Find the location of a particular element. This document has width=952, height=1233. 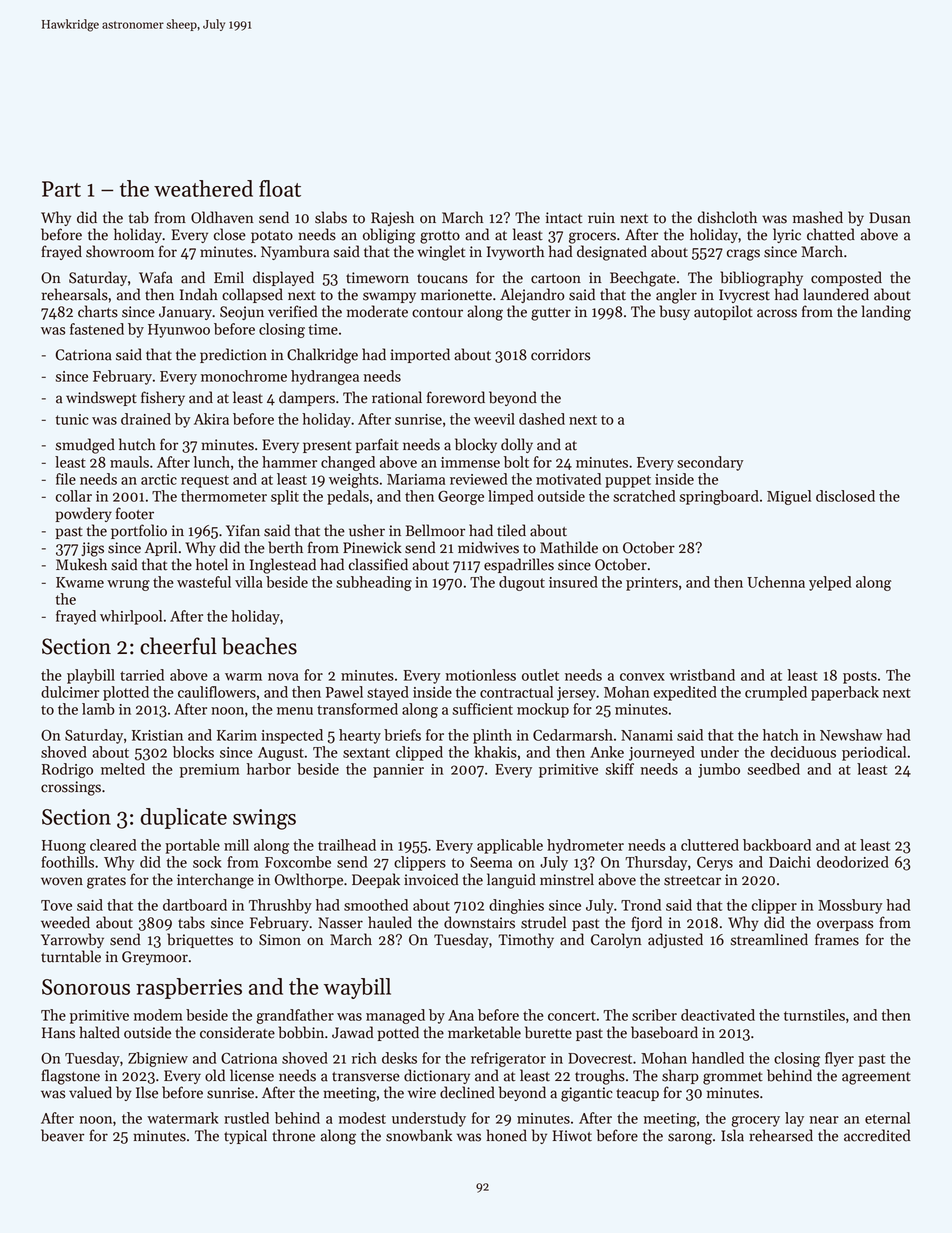

streamlined is located at coordinates (769, 939).
